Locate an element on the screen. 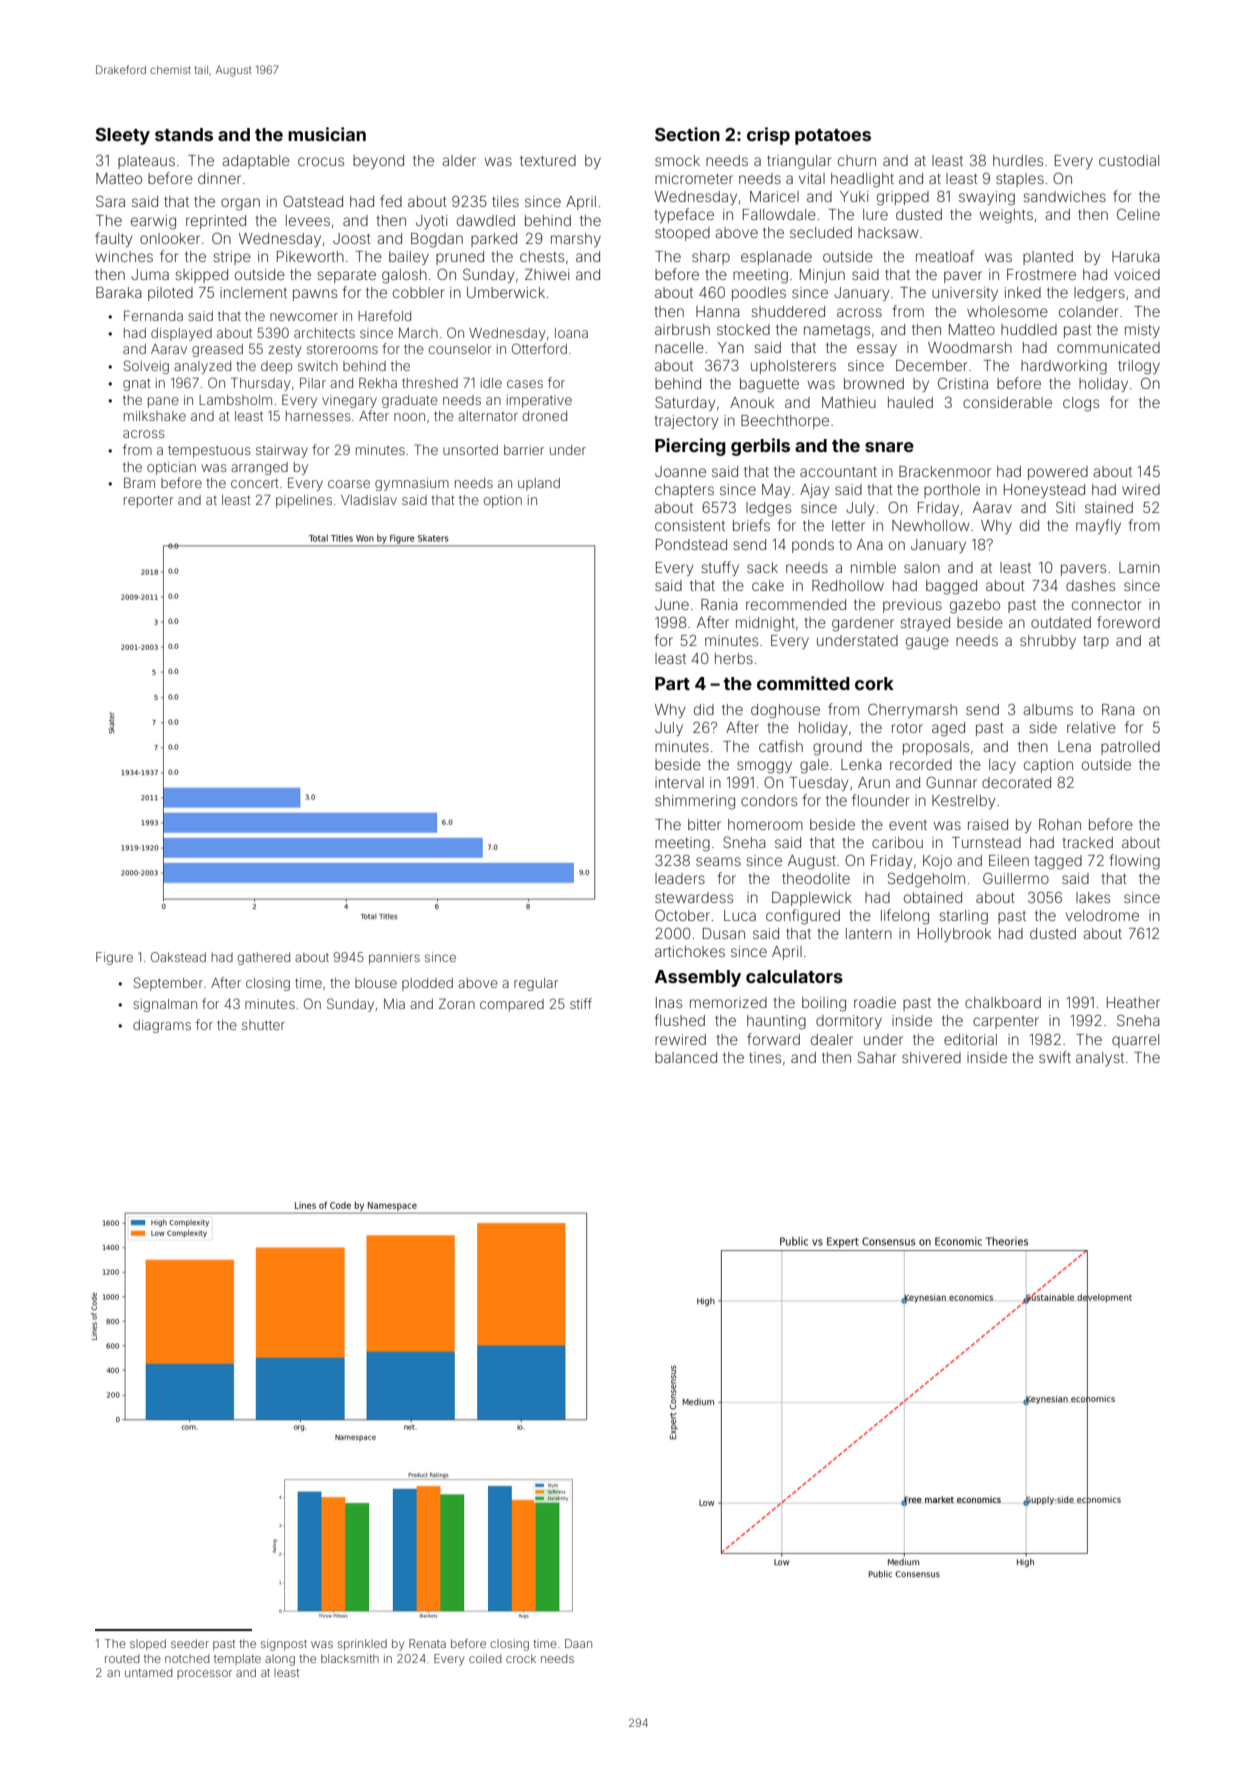 The width and height of the screenshot is (1256, 1776). Mia is located at coordinates (394, 1004).
